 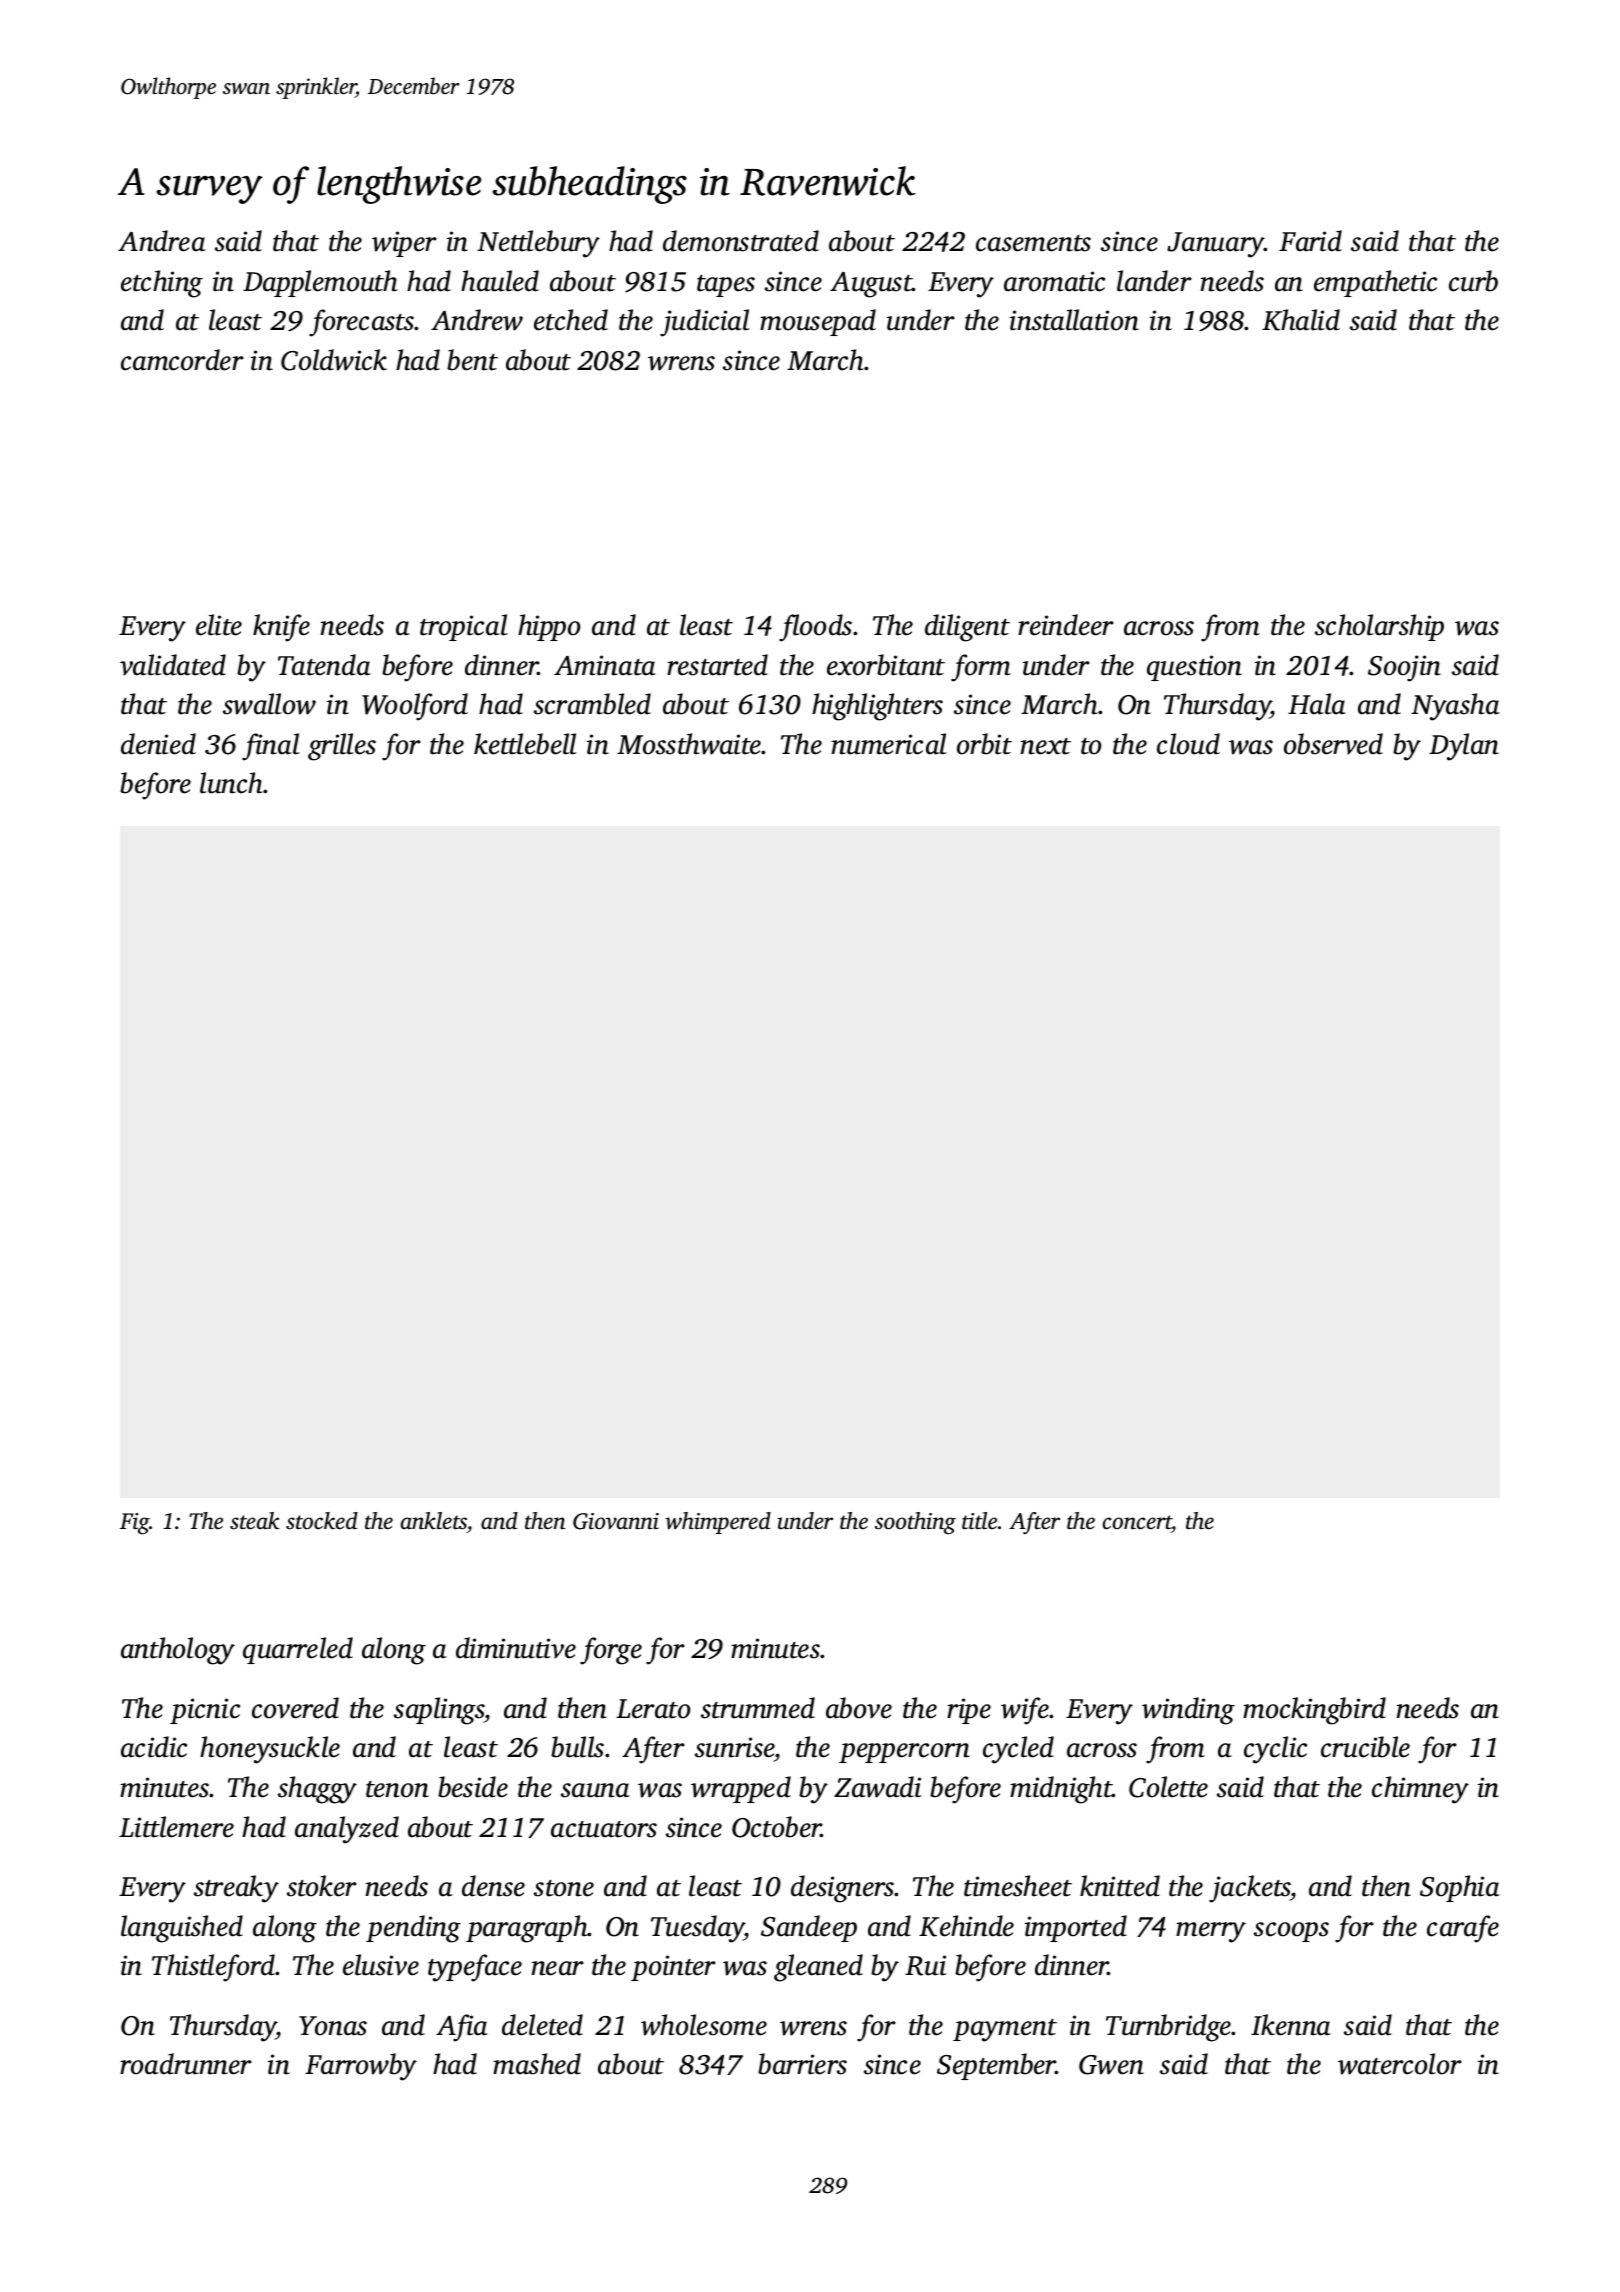 I want to click on wholesome, so click(x=704, y=2025).
